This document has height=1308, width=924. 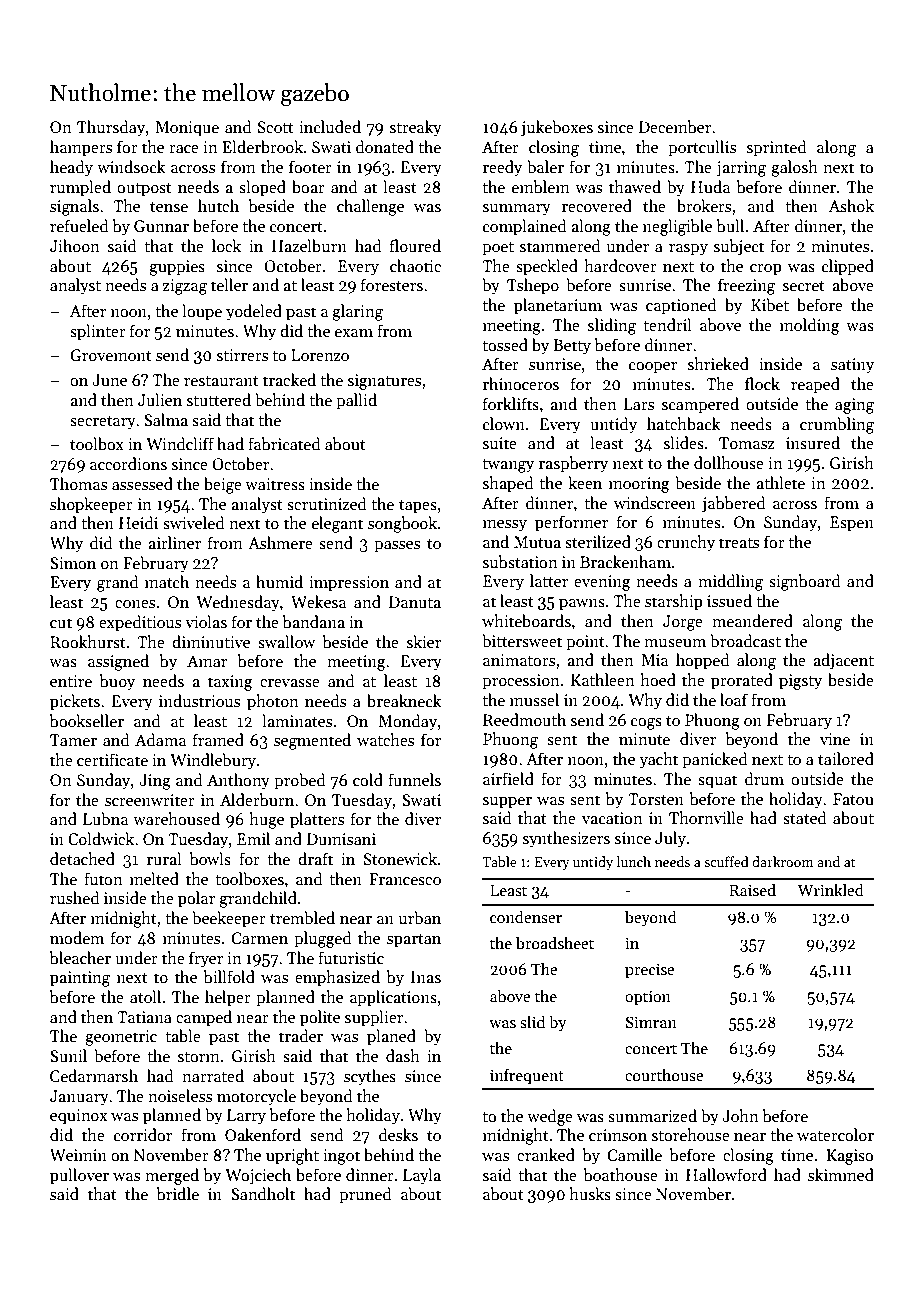 I want to click on Thursday, so click(x=111, y=128).
